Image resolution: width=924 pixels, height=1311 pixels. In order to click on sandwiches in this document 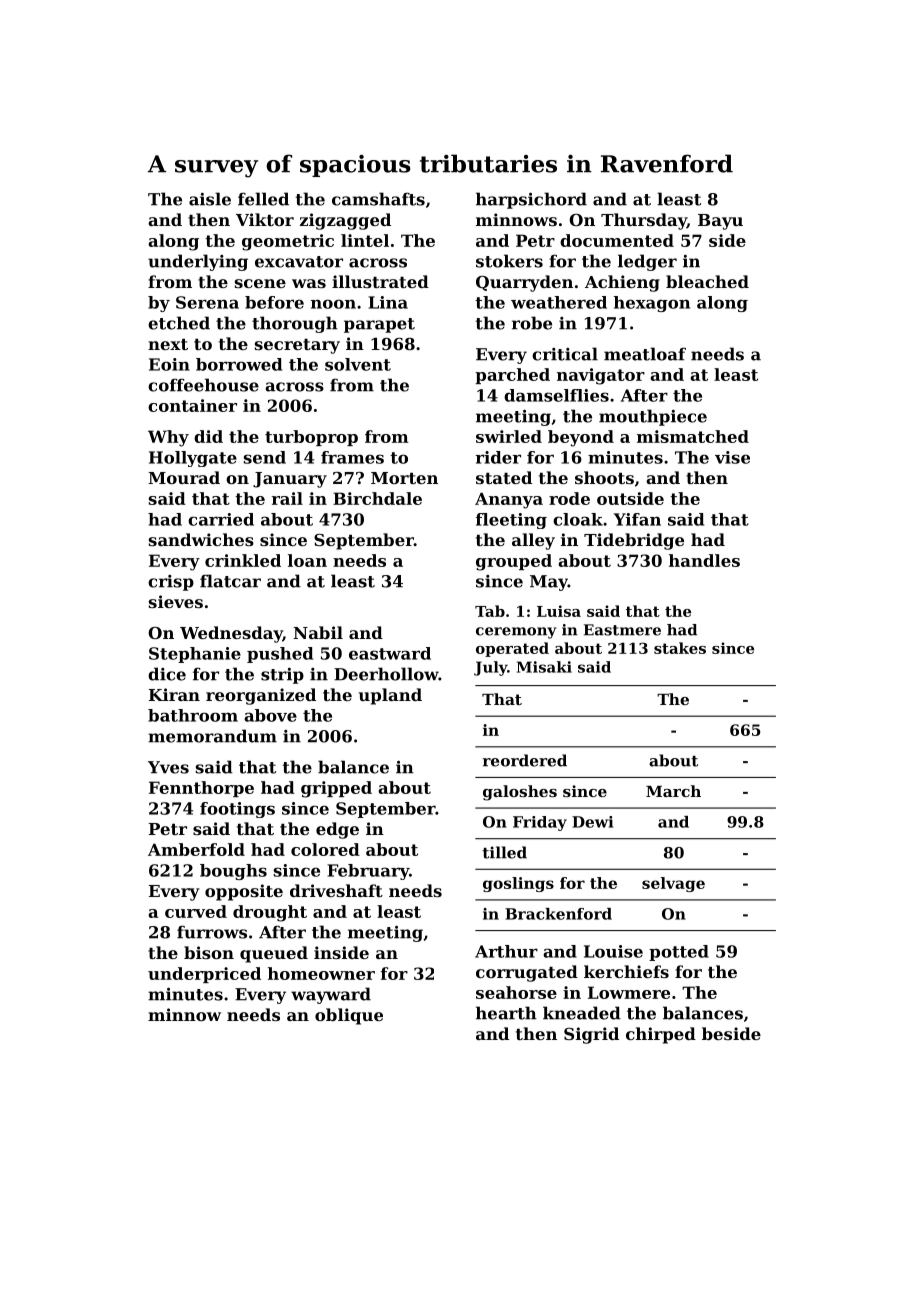, I will do `click(201, 539)`.
